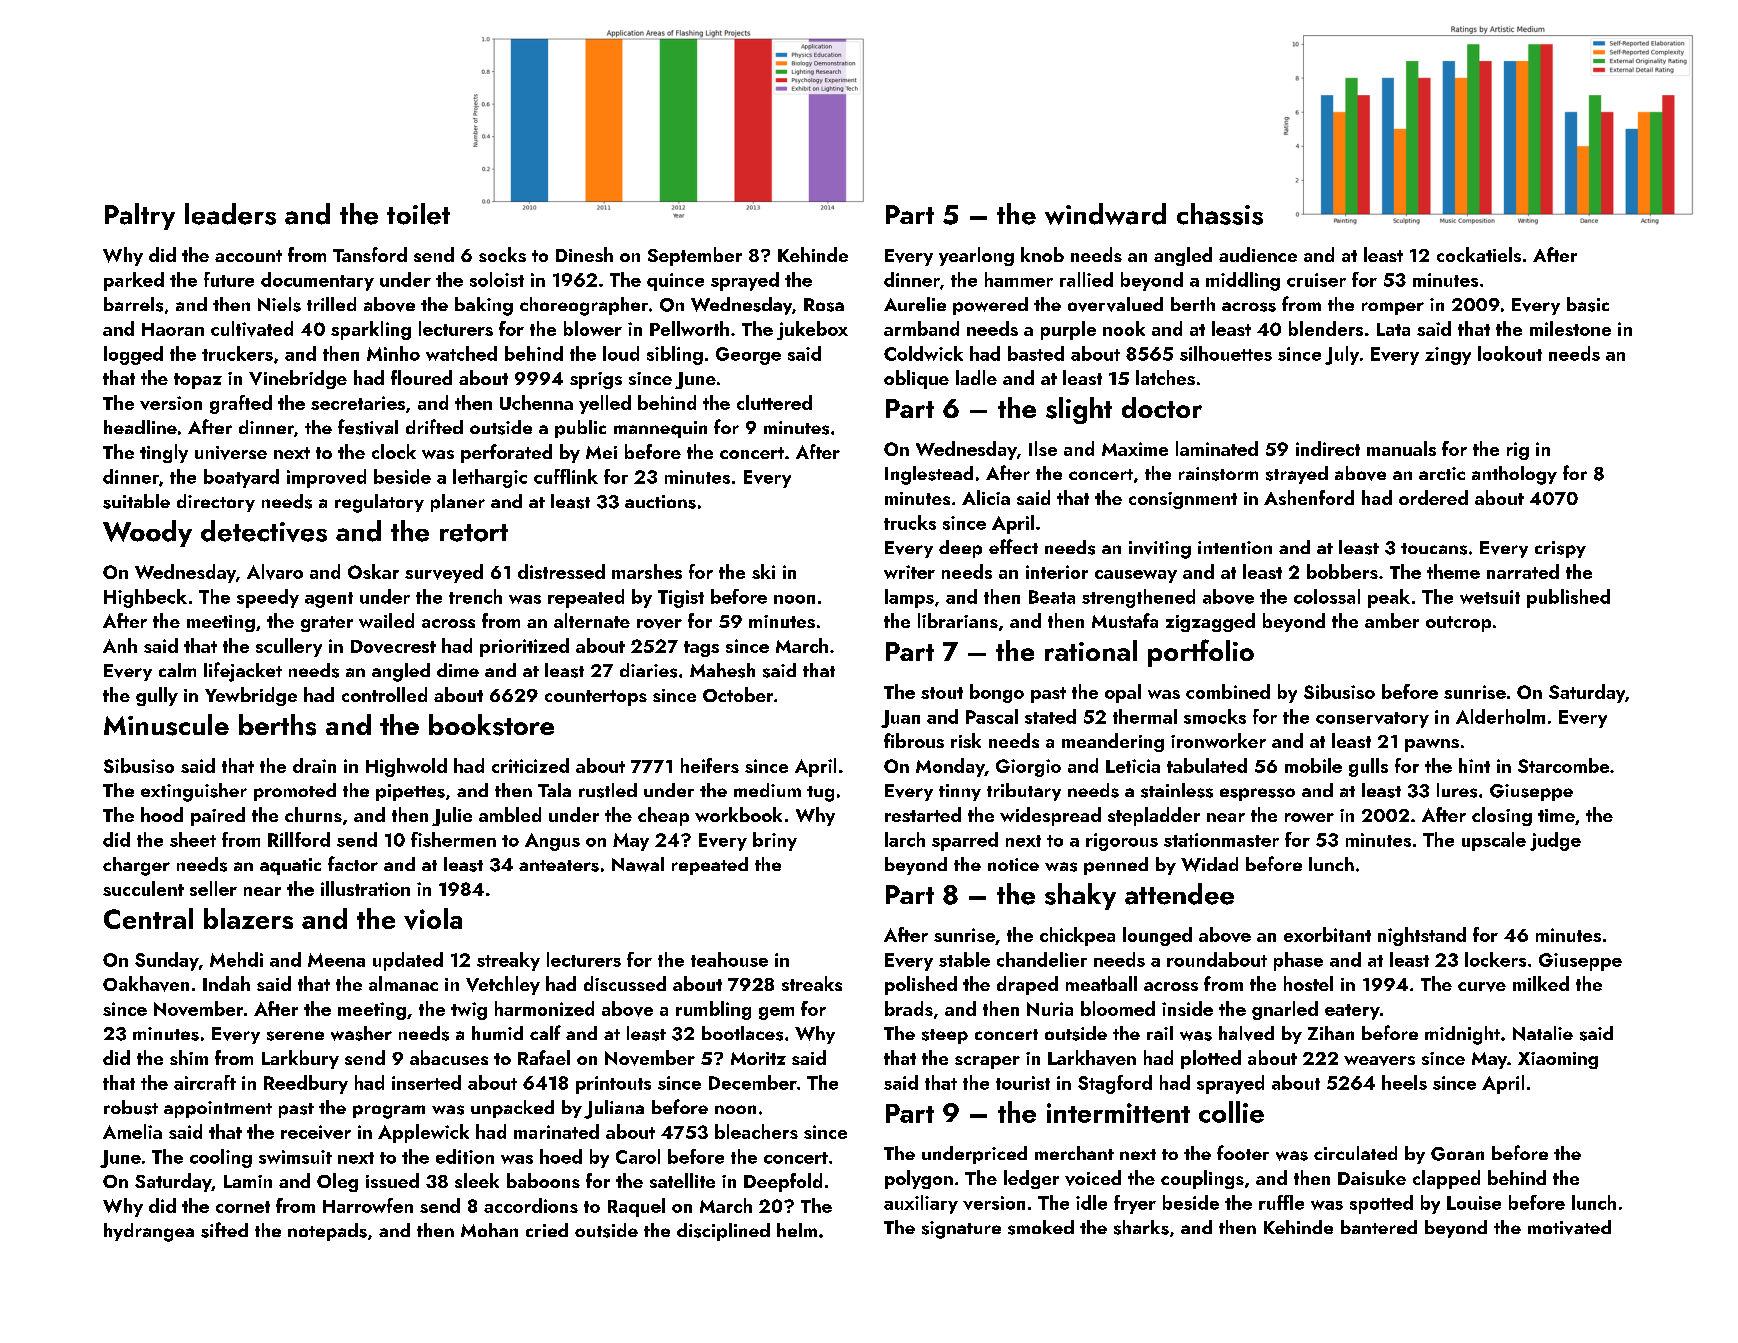 Image resolution: width=1738 pixels, height=1343 pixels. I want to click on cornet, so click(243, 1207).
